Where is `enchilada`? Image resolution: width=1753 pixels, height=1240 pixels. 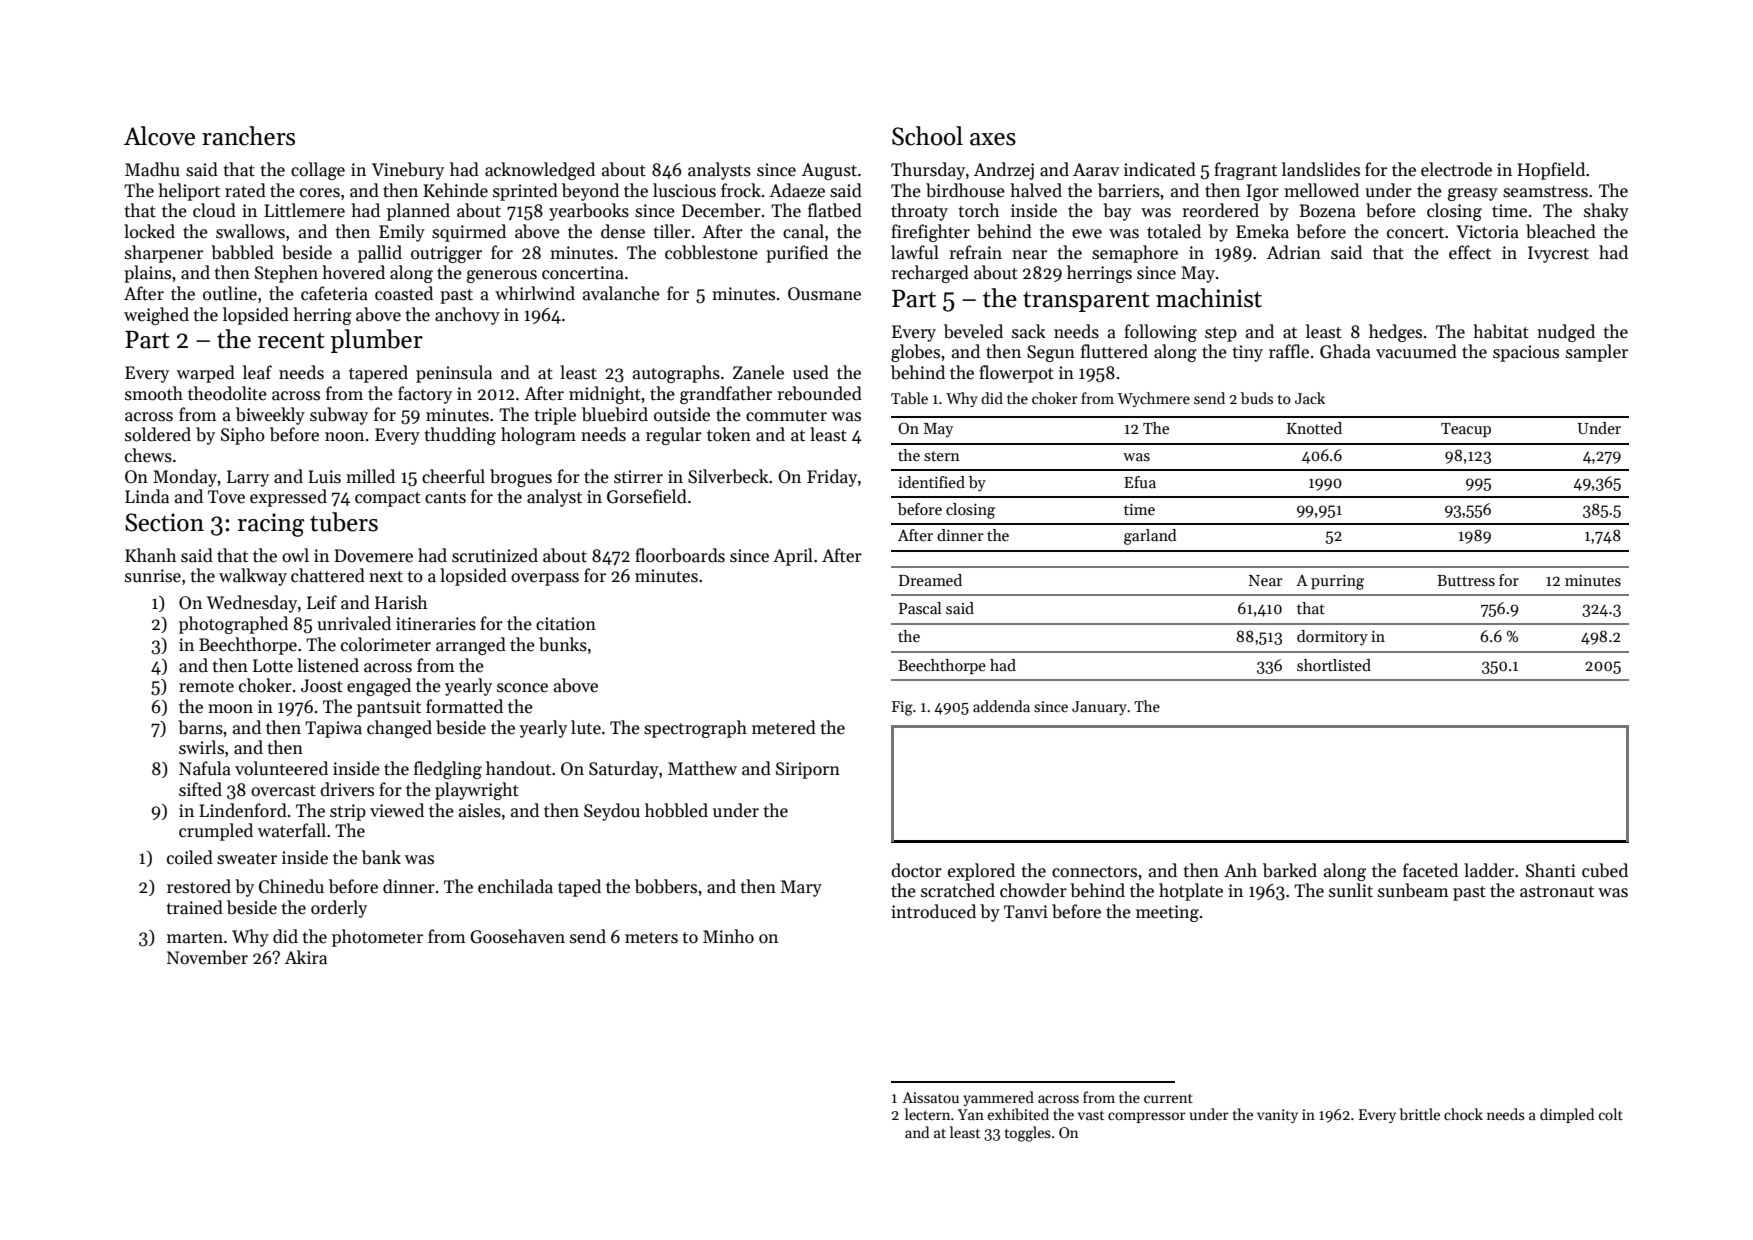
enchilada is located at coordinates (515, 886).
